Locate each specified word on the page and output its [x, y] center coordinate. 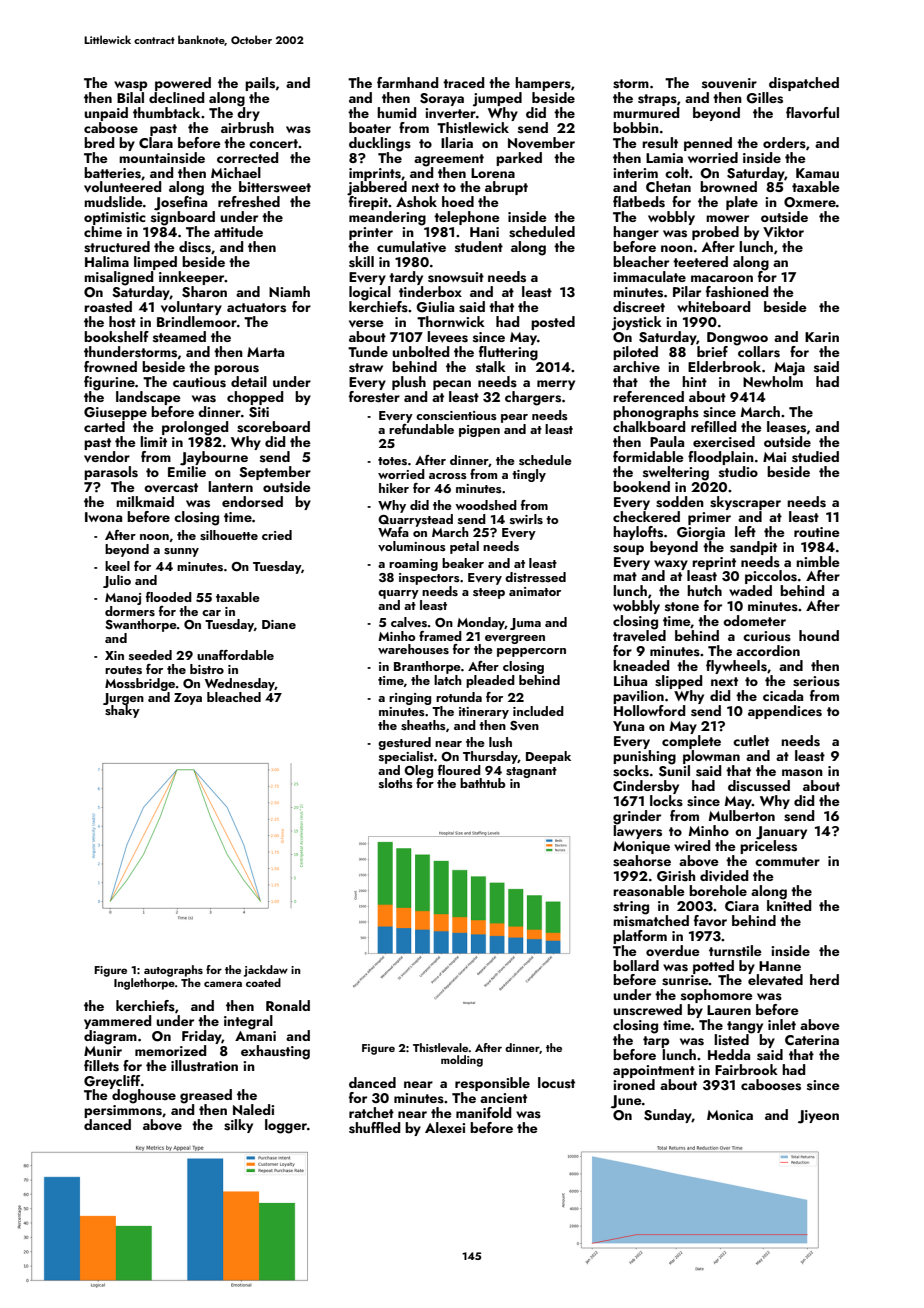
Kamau [817, 173]
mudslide [113, 202]
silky [238, 1126]
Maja [789, 369]
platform [640, 937]
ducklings [380, 144]
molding [462, 1061]
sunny [181, 552]
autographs [173, 971]
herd [824, 979]
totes [392, 461]
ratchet [371, 1112]
